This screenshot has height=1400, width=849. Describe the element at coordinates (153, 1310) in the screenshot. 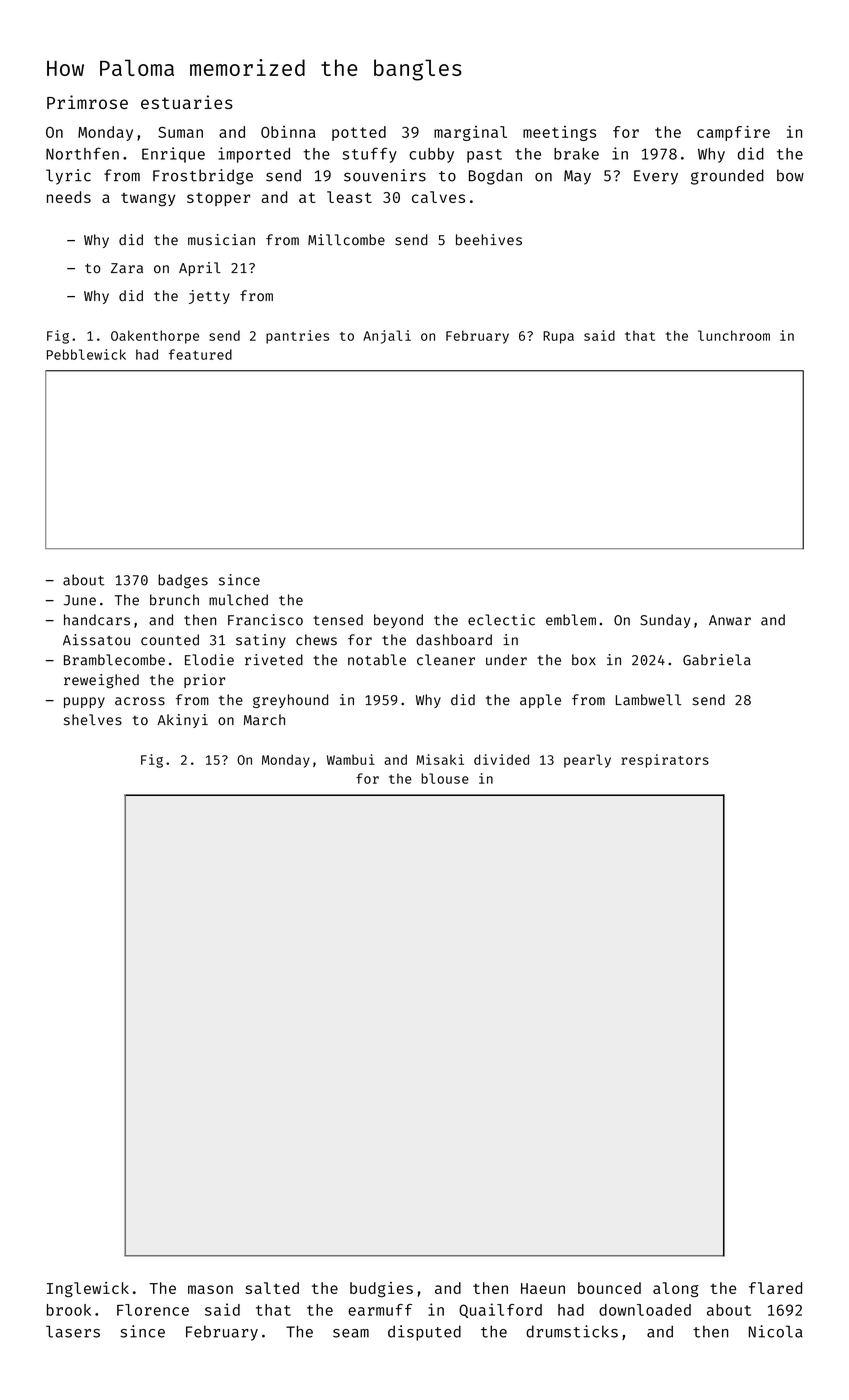

I see `Florence` at that location.
